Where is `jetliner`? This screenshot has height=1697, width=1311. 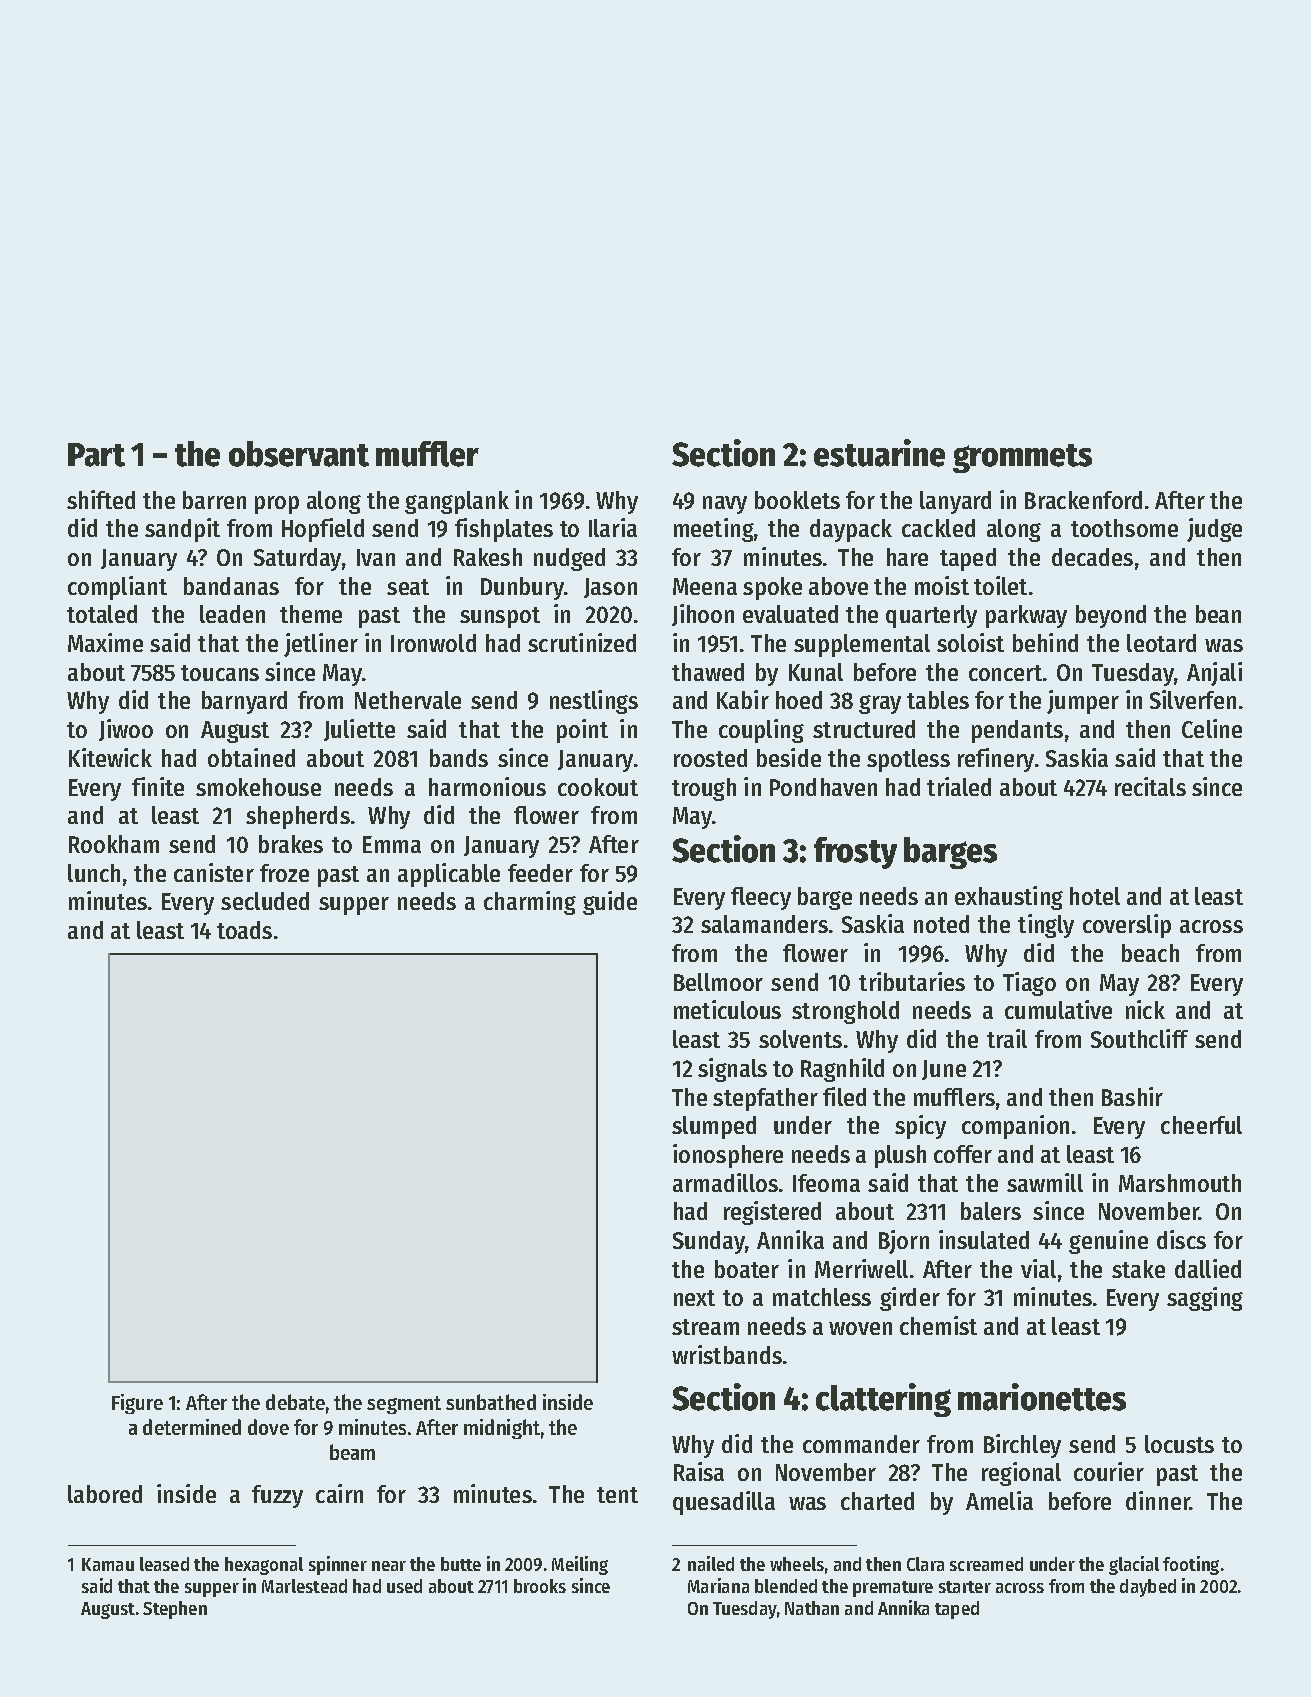 jetliner is located at coordinates (321, 645).
